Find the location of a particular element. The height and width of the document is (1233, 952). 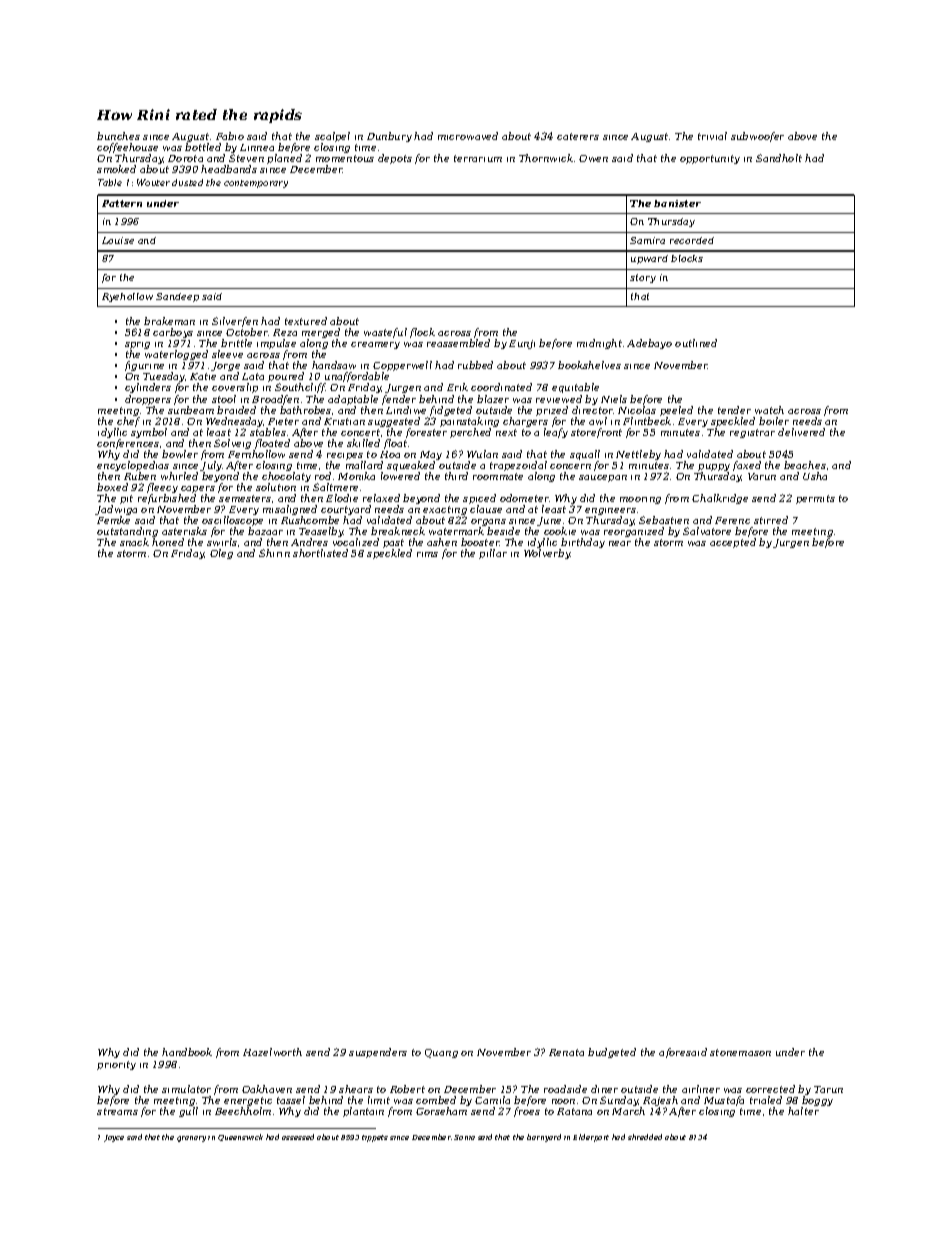

Oleg is located at coordinates (221, 554).
